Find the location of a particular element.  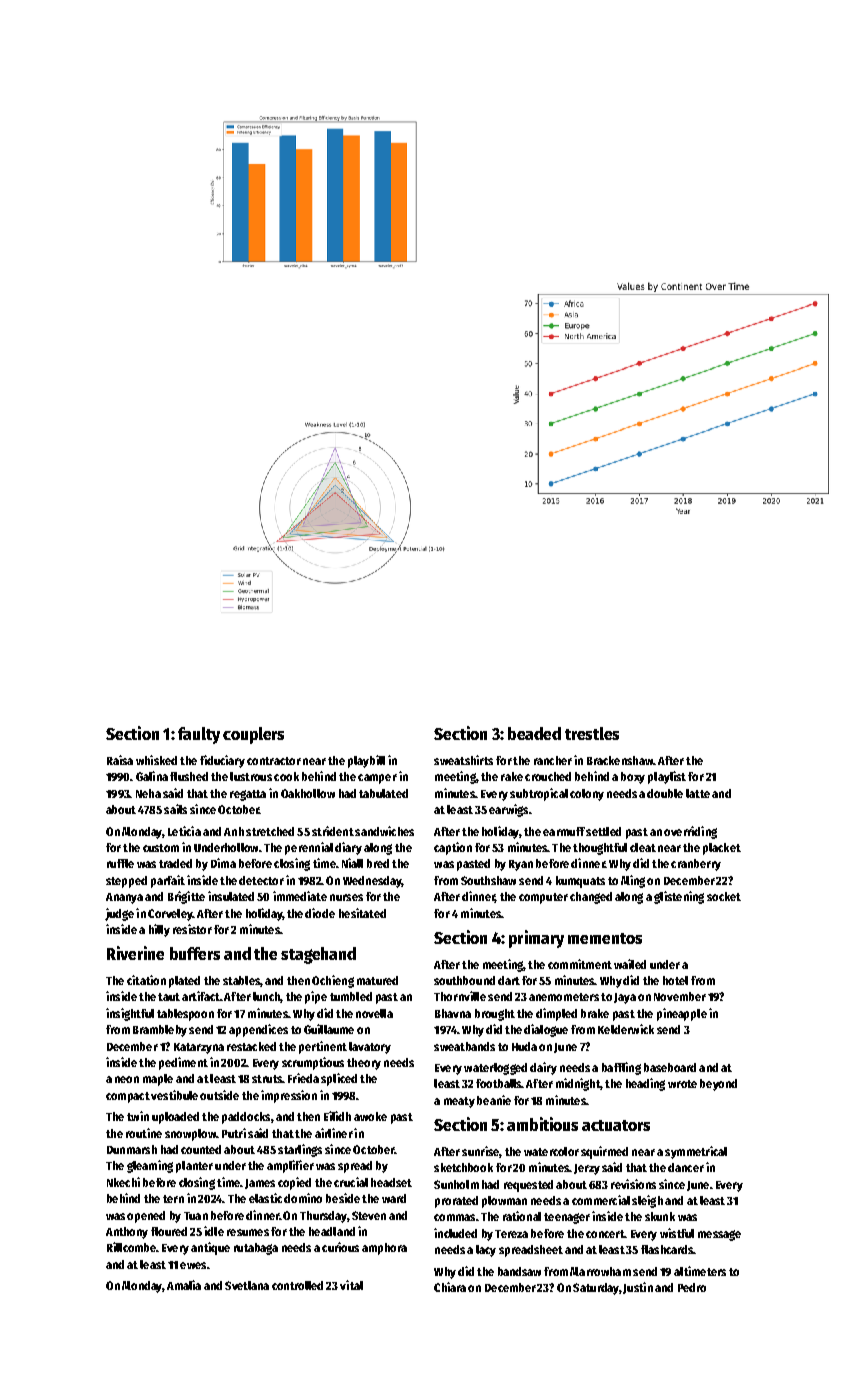

stagehand is located at coordinates (318, 955).
